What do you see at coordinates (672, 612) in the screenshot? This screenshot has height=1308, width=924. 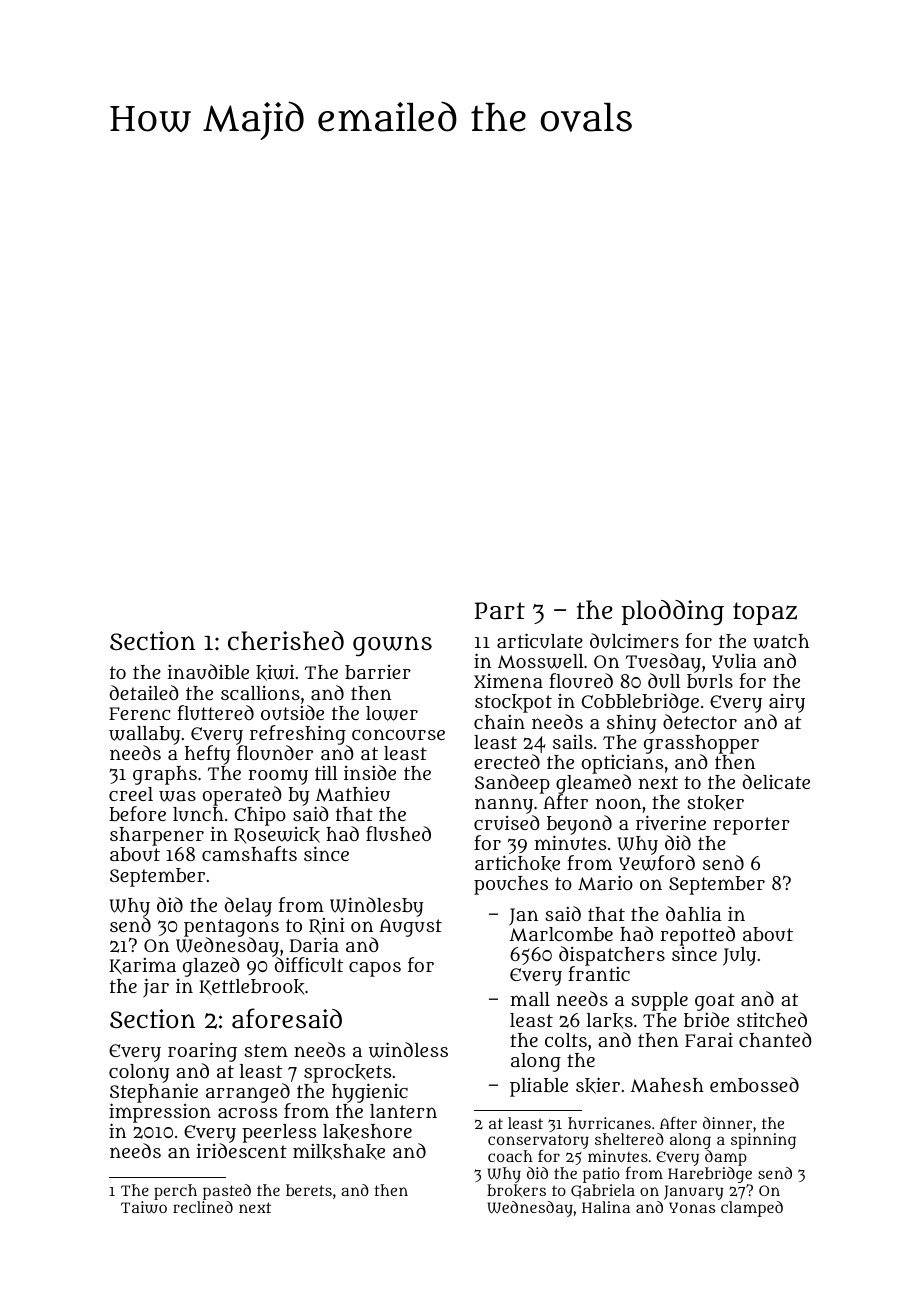 I see `plodding` at bounding box center [672, 612].
